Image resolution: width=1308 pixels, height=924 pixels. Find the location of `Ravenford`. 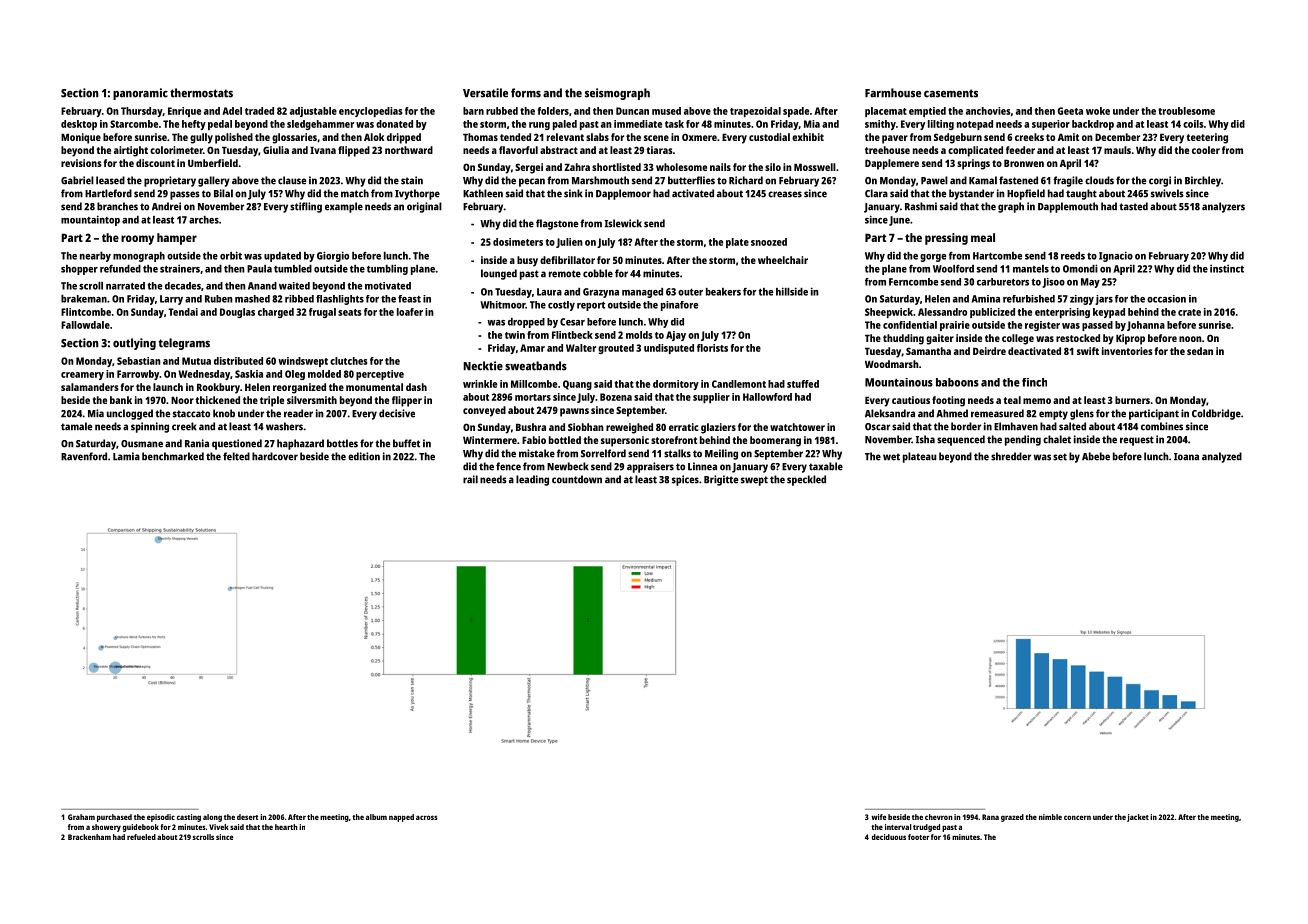

Ravenford is located at coordinates (84, 456).
